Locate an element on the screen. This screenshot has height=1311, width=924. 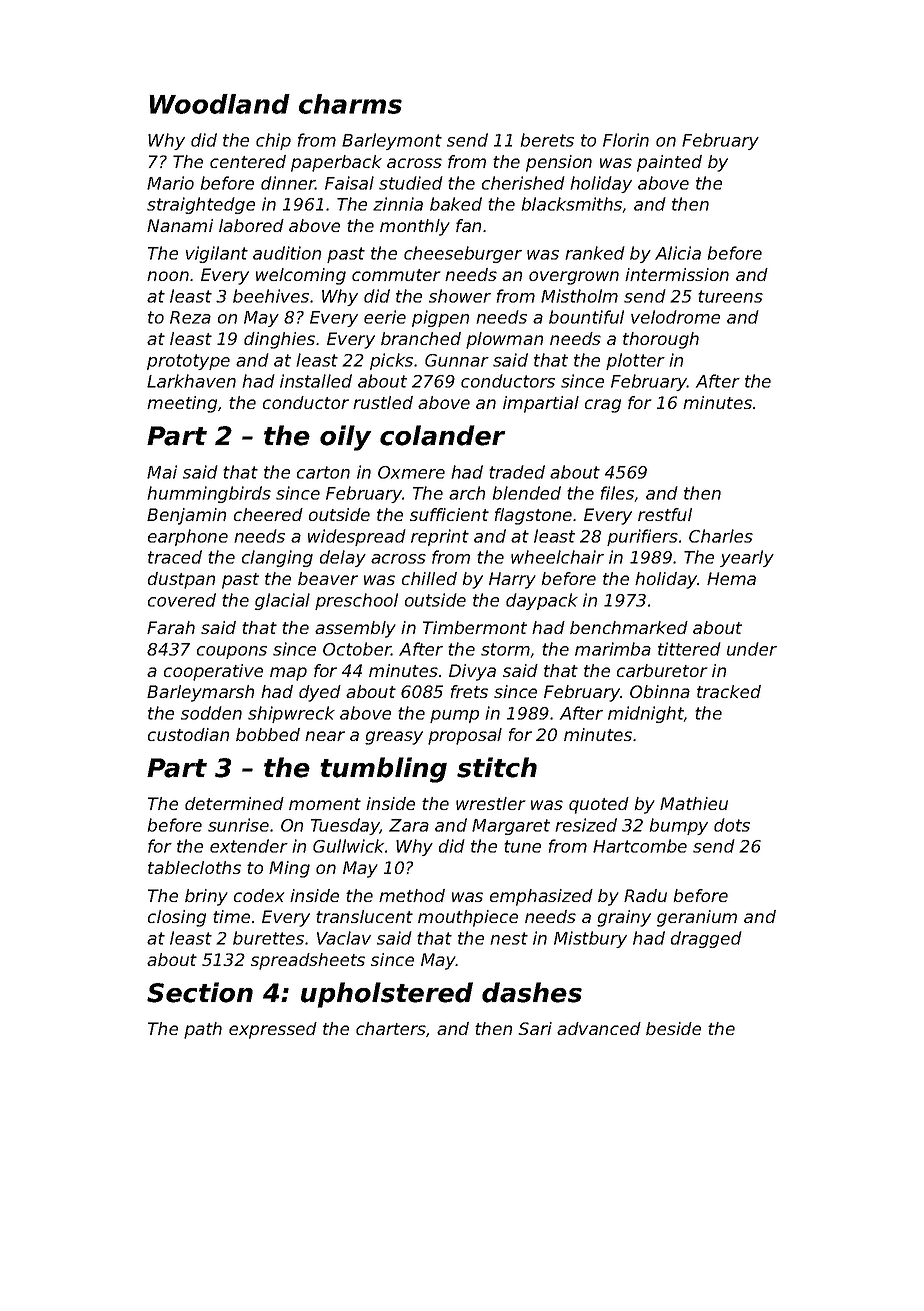
briny is located at coordinates (206, 897).
